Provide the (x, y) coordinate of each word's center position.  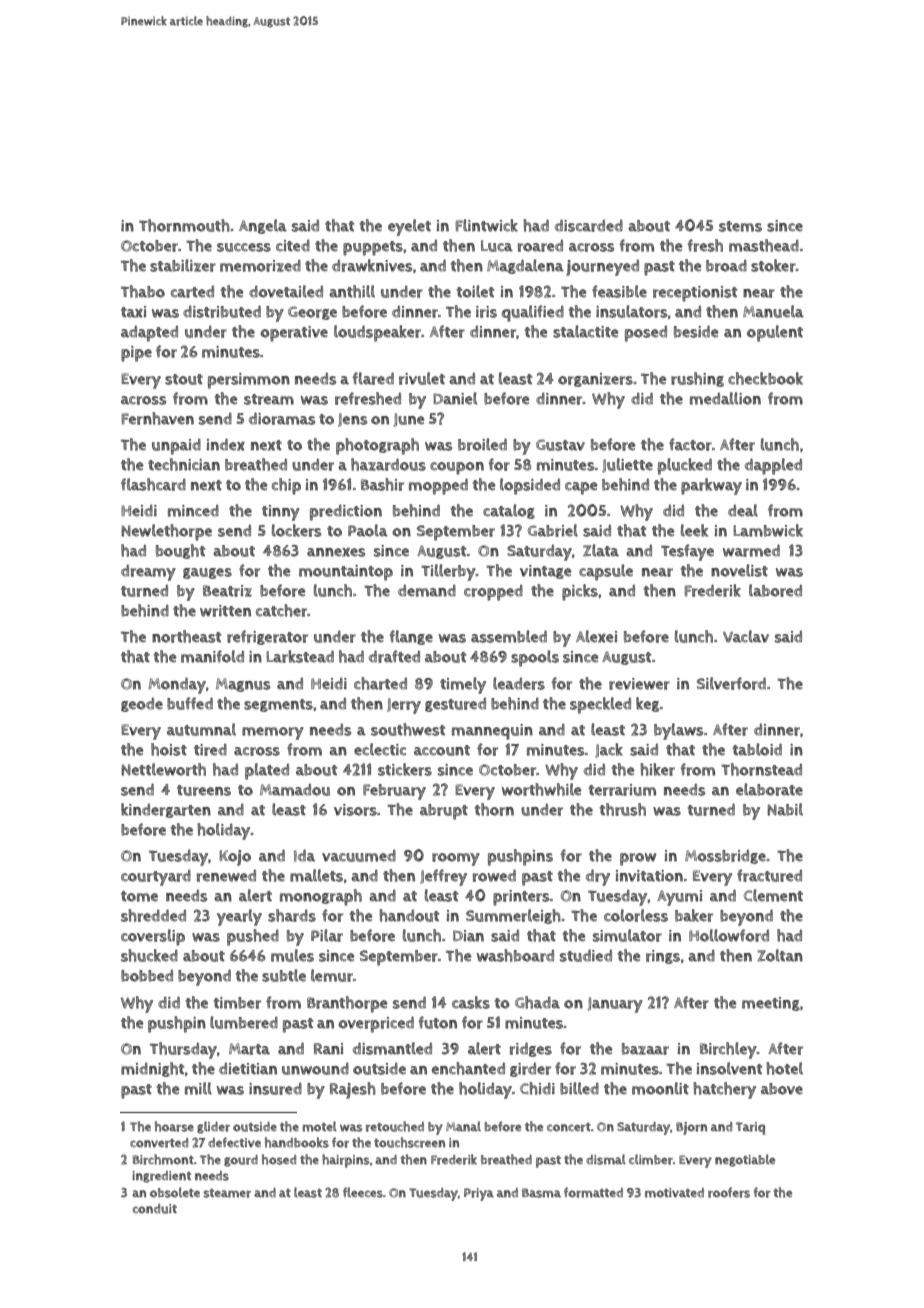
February (394, 792)
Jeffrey (443, 877)
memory (273, 733)
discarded (589, 225)
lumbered (244, 1022)
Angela (263, 226)
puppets (373, 248)
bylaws (678, 731)
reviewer (639, 684)
